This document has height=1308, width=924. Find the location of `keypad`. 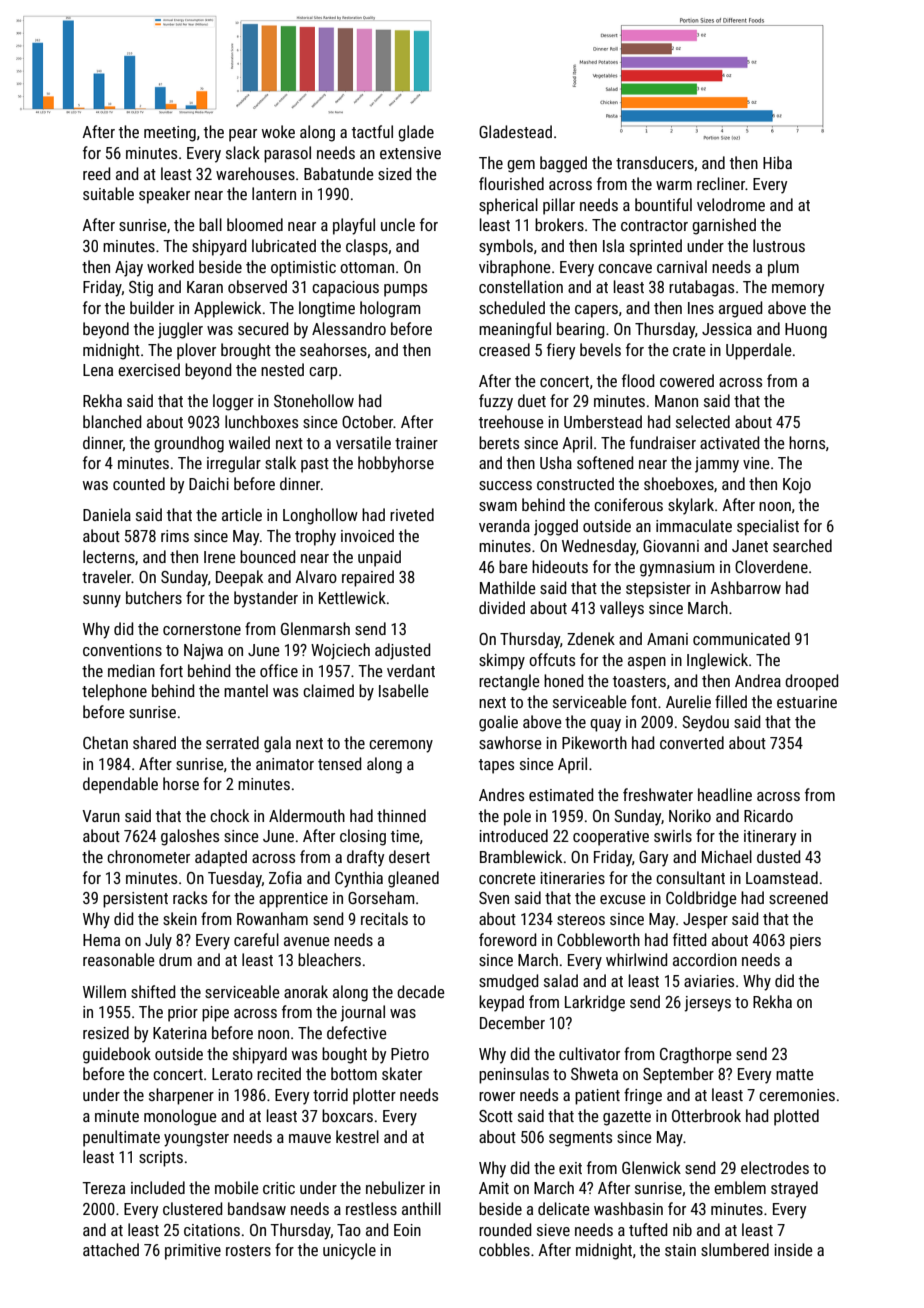

keypad is located at coordinates (501, 1003).
